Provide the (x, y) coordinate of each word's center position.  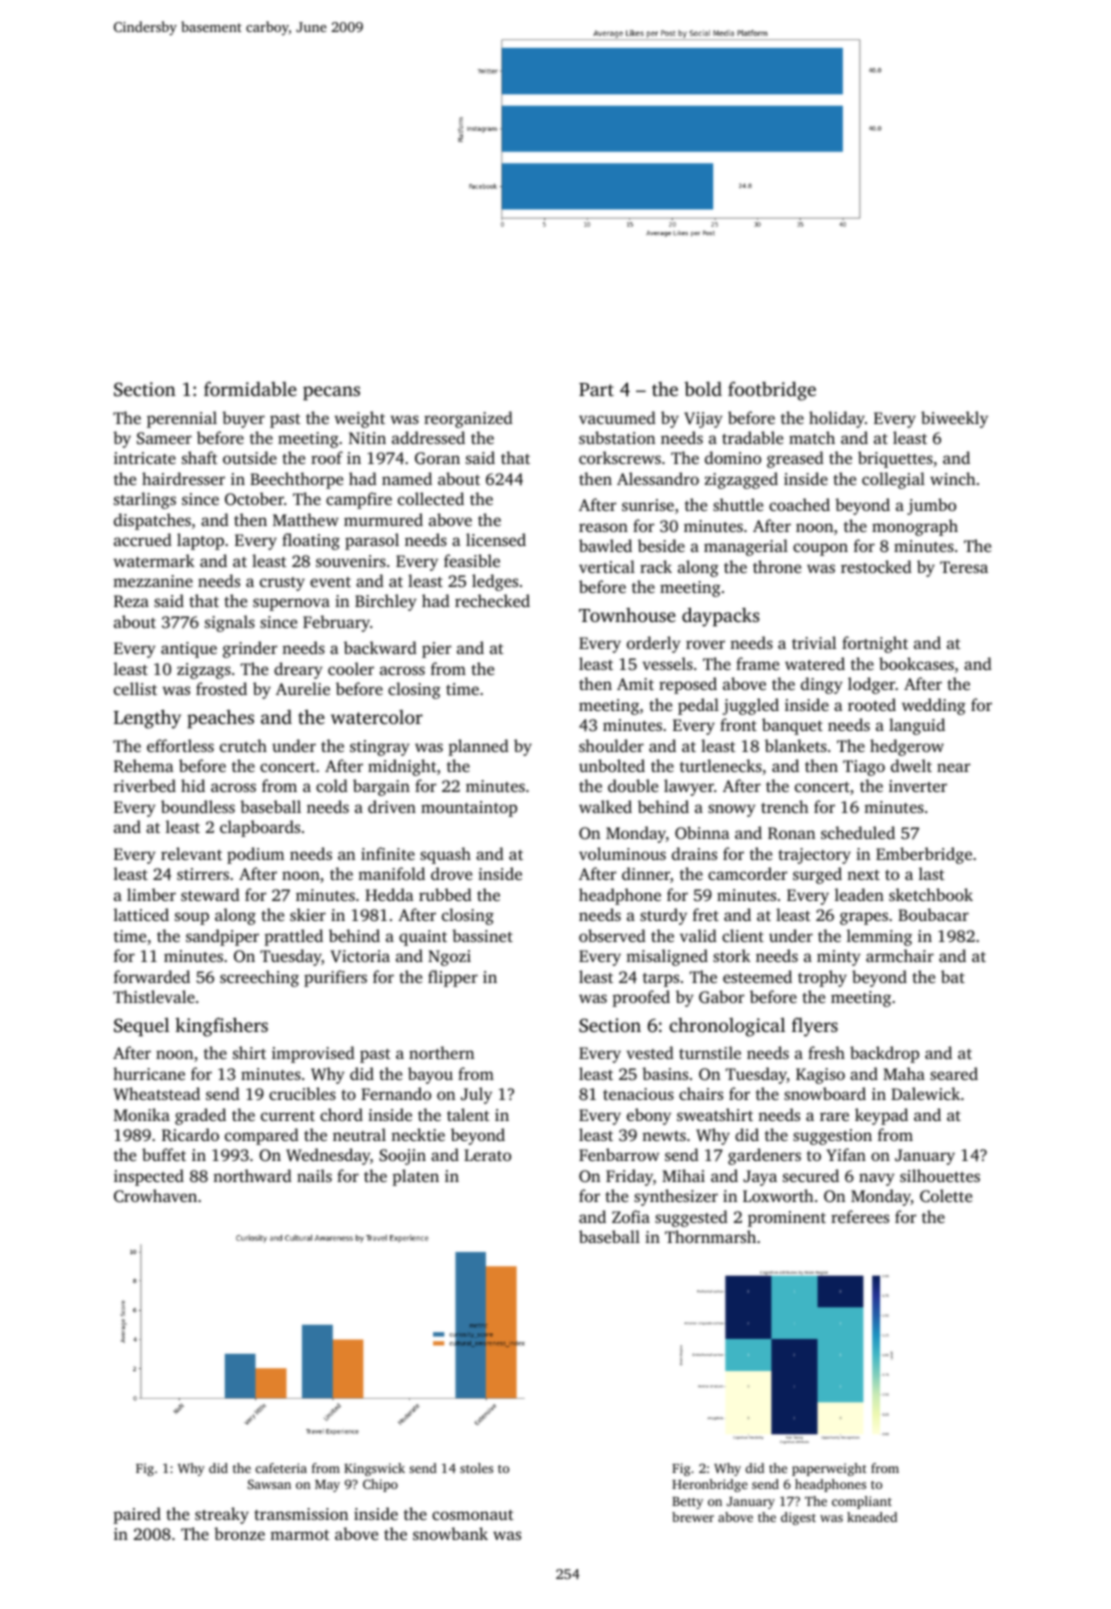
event (330, 582)
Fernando (396, 1093)
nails (314, 1175)
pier (436, 650)
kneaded (872, 1517)
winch (953, 478)
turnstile (710, 1052)
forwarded (152, 976)
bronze (239, 1533)
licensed (496, 539)
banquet (792, 726)
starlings (145, 500)
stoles (476, 1468)
